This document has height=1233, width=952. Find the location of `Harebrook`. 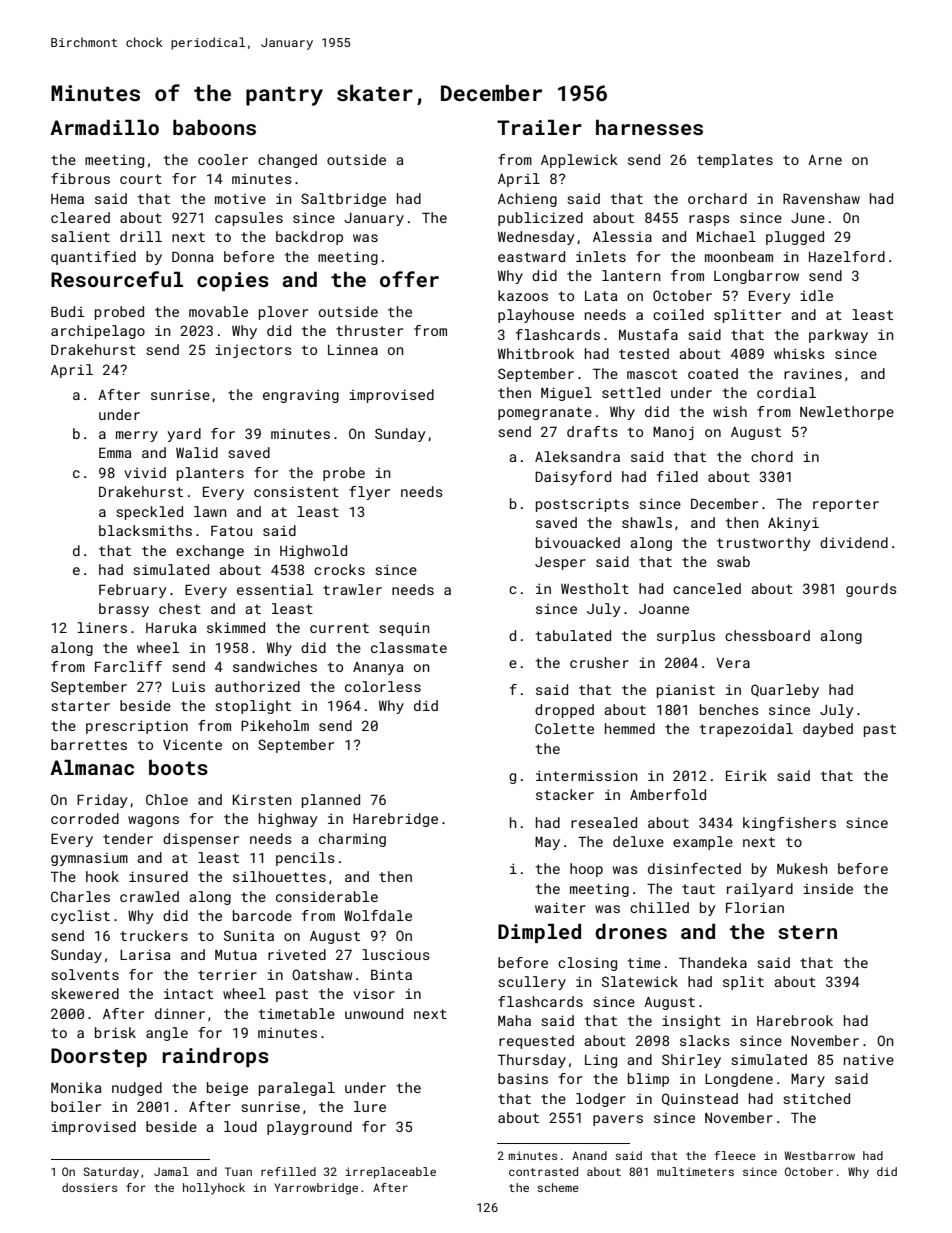

Harebrook is located at coordinates (795, 1020).
